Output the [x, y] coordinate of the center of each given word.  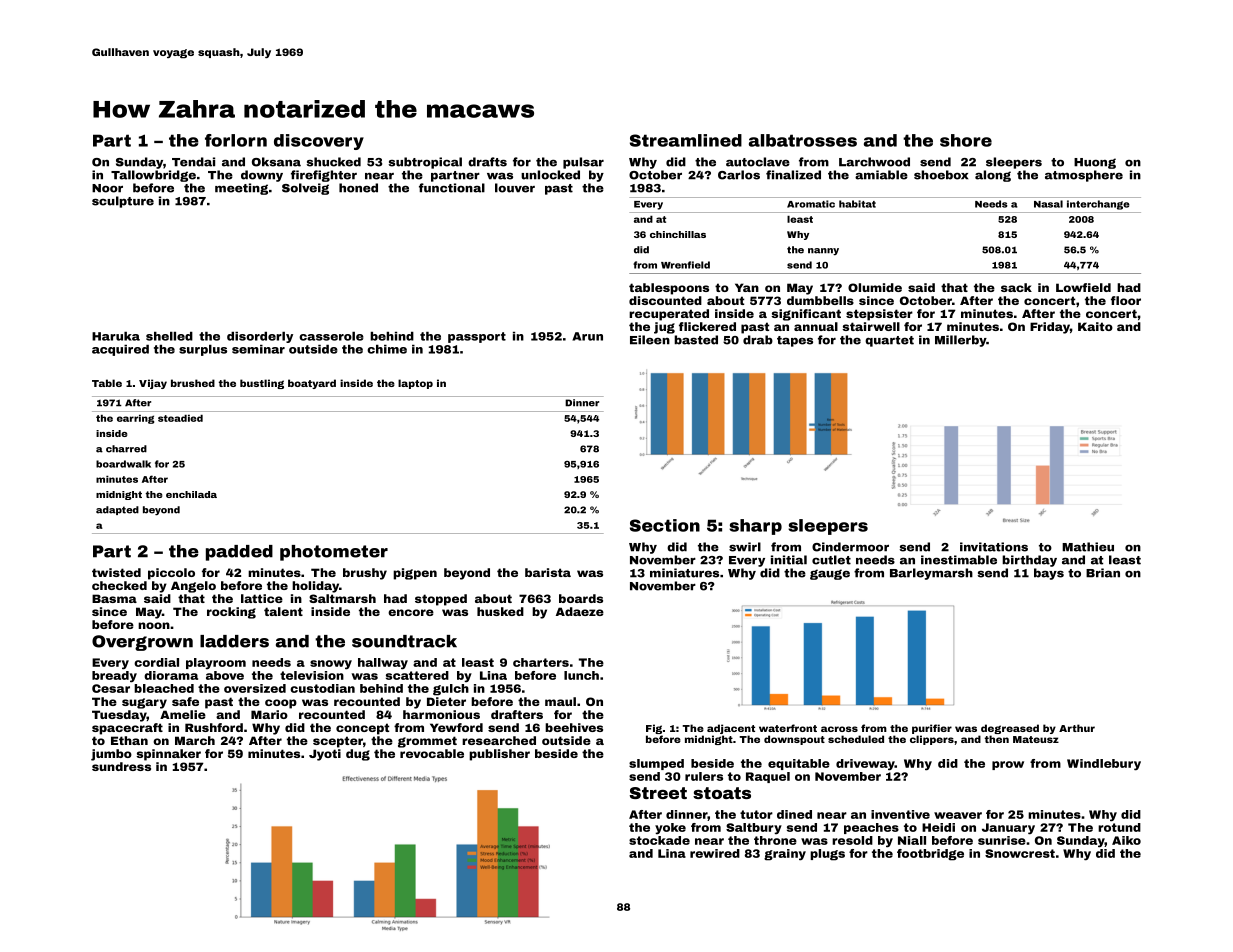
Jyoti [325, 755]
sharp [755, 527]
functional [452, 188]
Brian [1103, 573]
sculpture [123, 202]
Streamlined [686, 140]
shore [966, 140]
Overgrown [142, 643]
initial [789, 560]
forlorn [236, 140]
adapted [117, 510]
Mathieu [1088, 547]
